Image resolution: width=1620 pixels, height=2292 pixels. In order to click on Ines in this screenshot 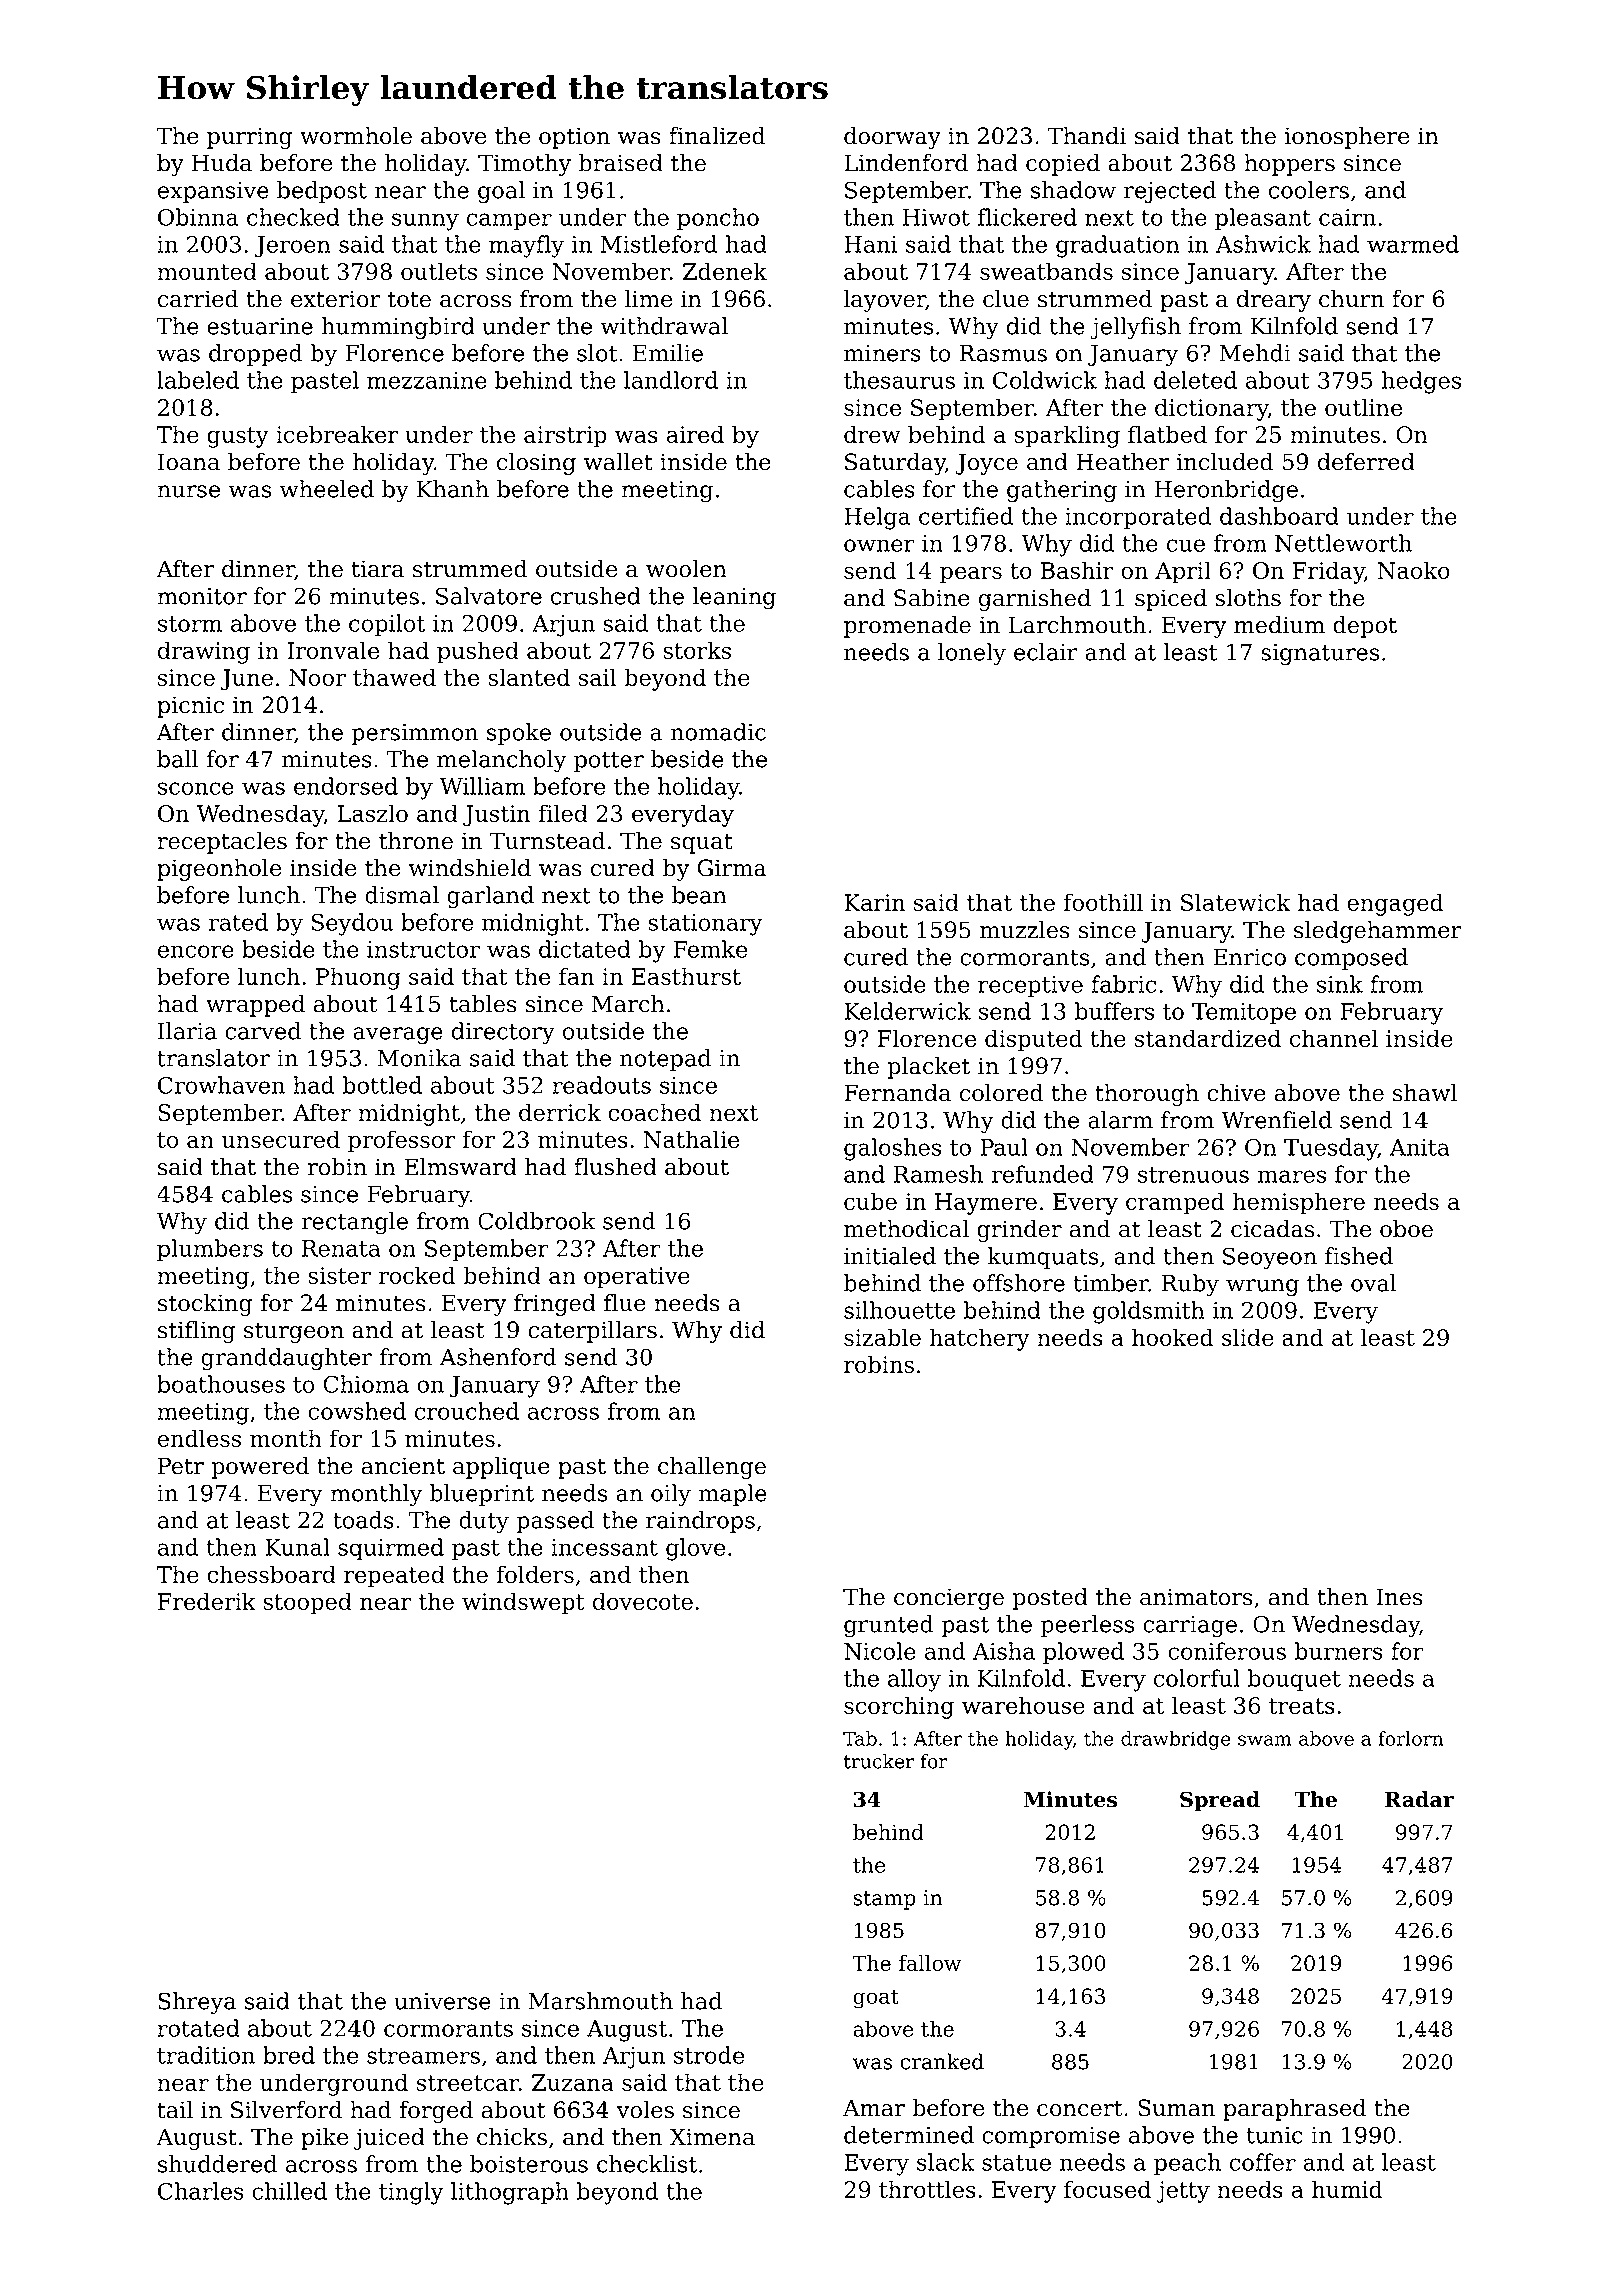, I will do `click(1399, 1597)`.
